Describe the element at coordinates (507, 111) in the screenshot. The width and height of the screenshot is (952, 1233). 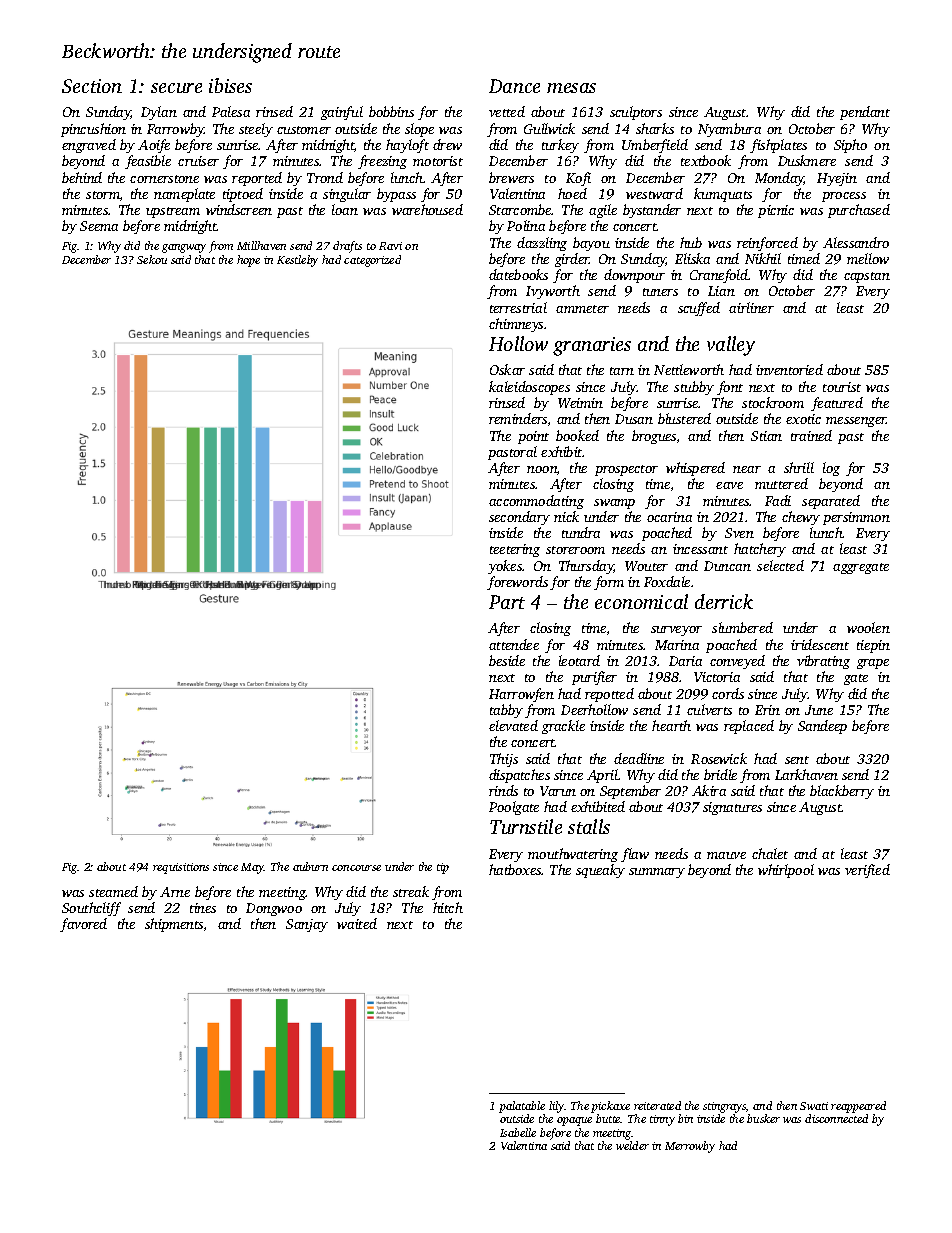
I see `vetted` at that location.
